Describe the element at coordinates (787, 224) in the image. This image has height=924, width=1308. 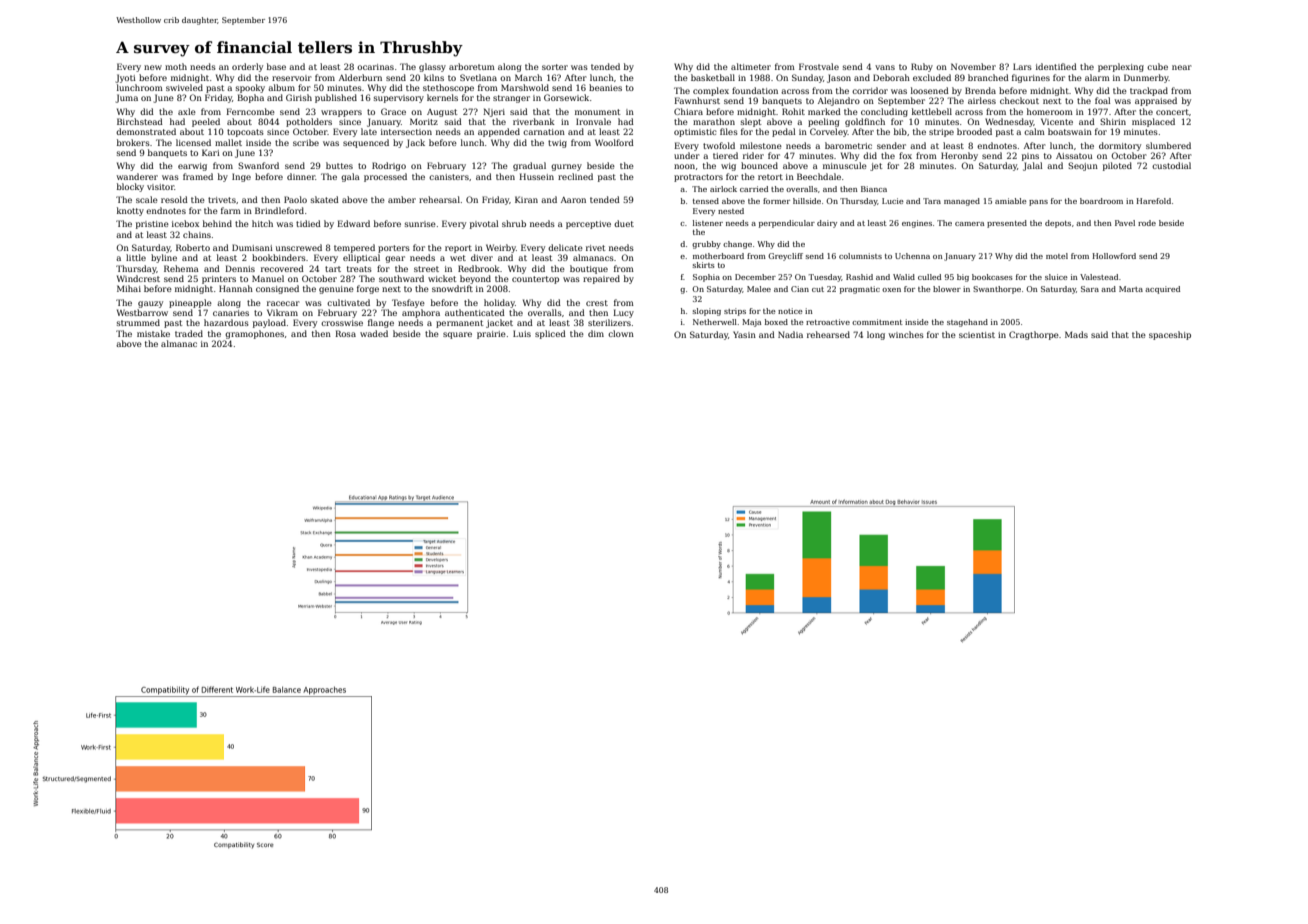
I see `perpendicular` at that location.
